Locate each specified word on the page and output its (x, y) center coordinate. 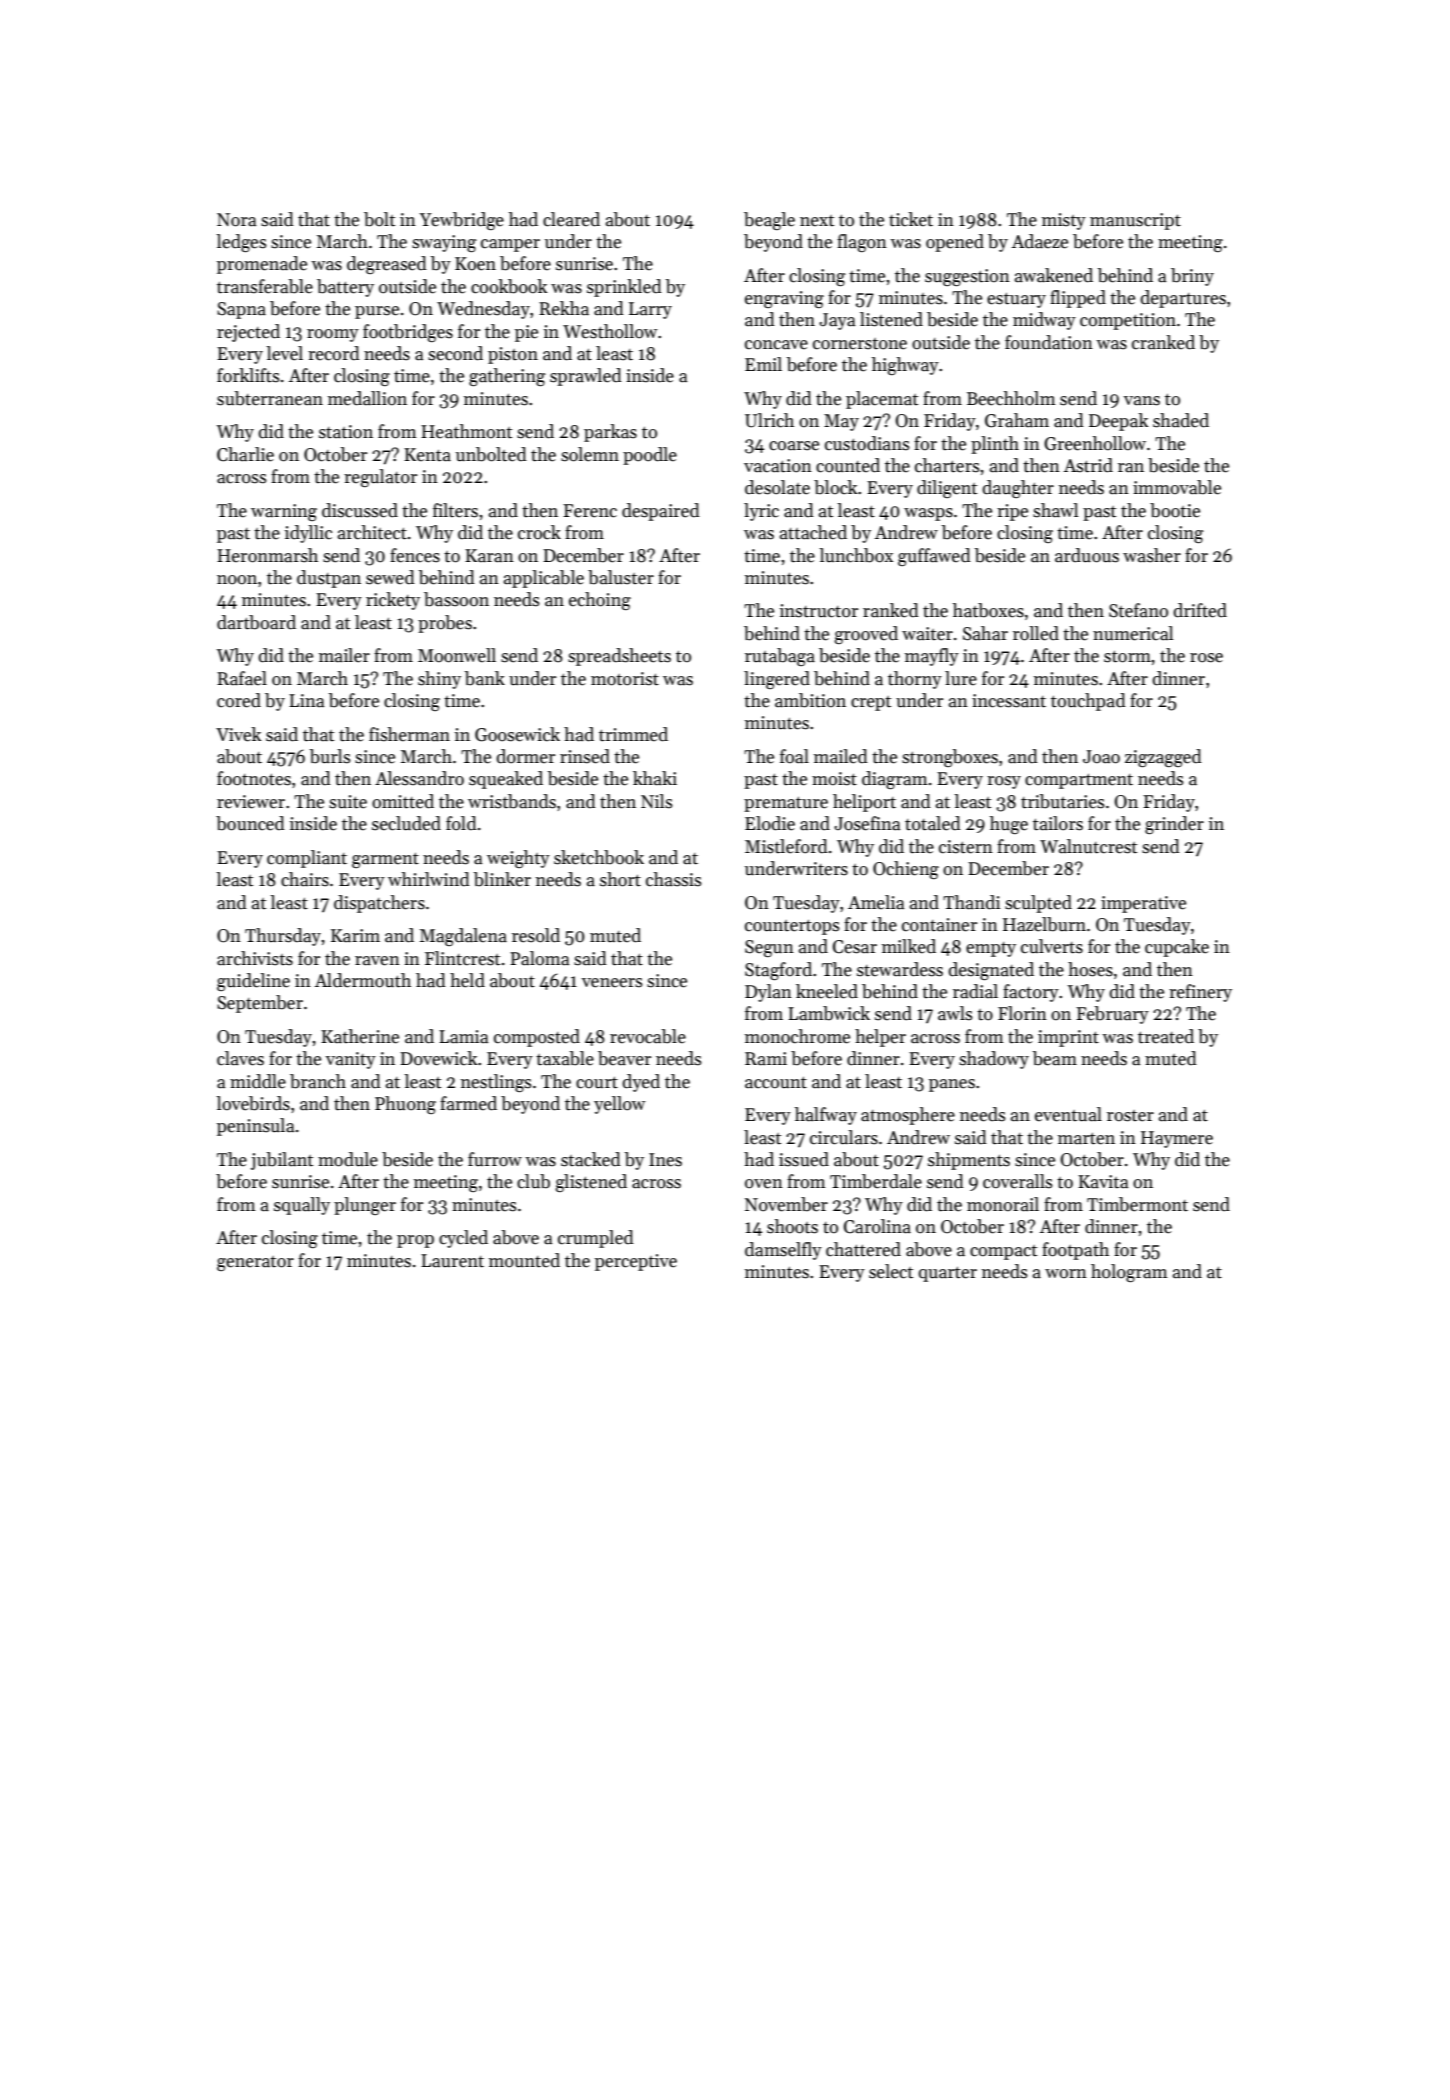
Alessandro (419, 778)
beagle (769, 221)
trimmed (633, 734)
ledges (241, 243)
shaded (1181, 420)
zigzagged (1163, 758)
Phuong (405, 1105)
